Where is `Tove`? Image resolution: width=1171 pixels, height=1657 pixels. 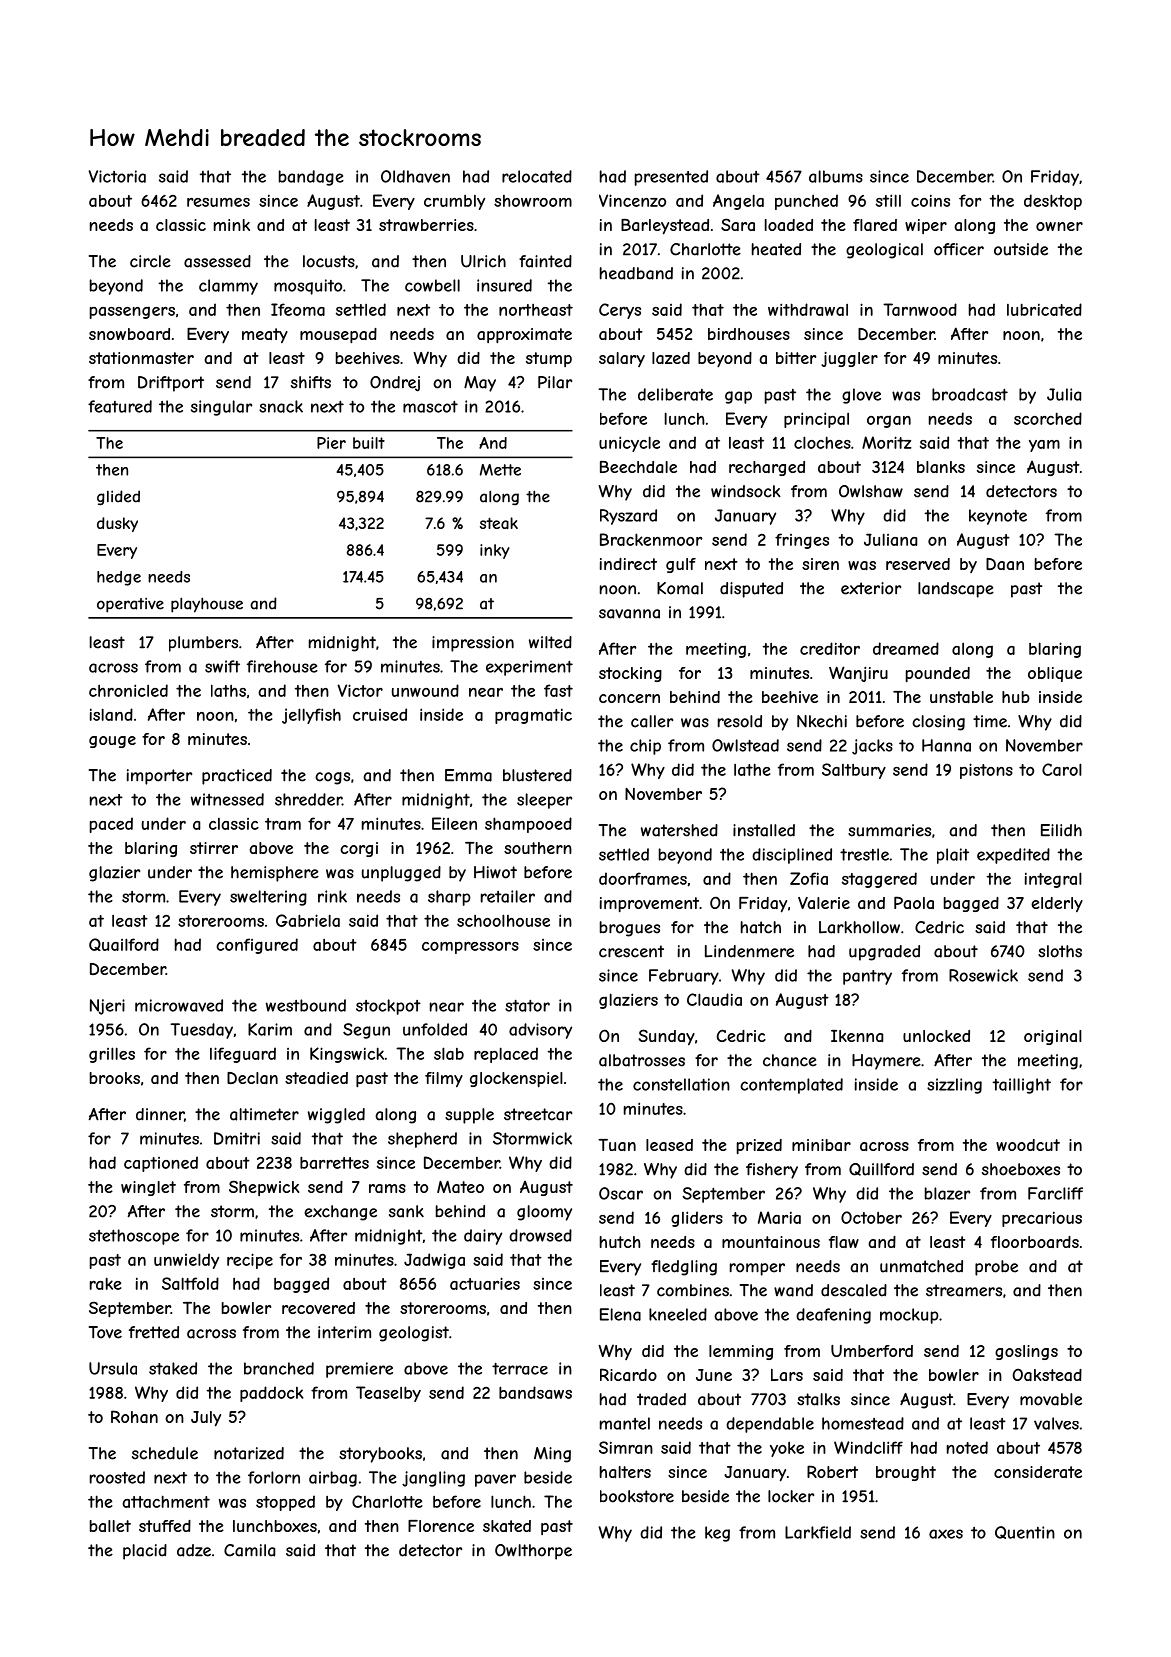 Tove is located at coordinates (105, 1332).
